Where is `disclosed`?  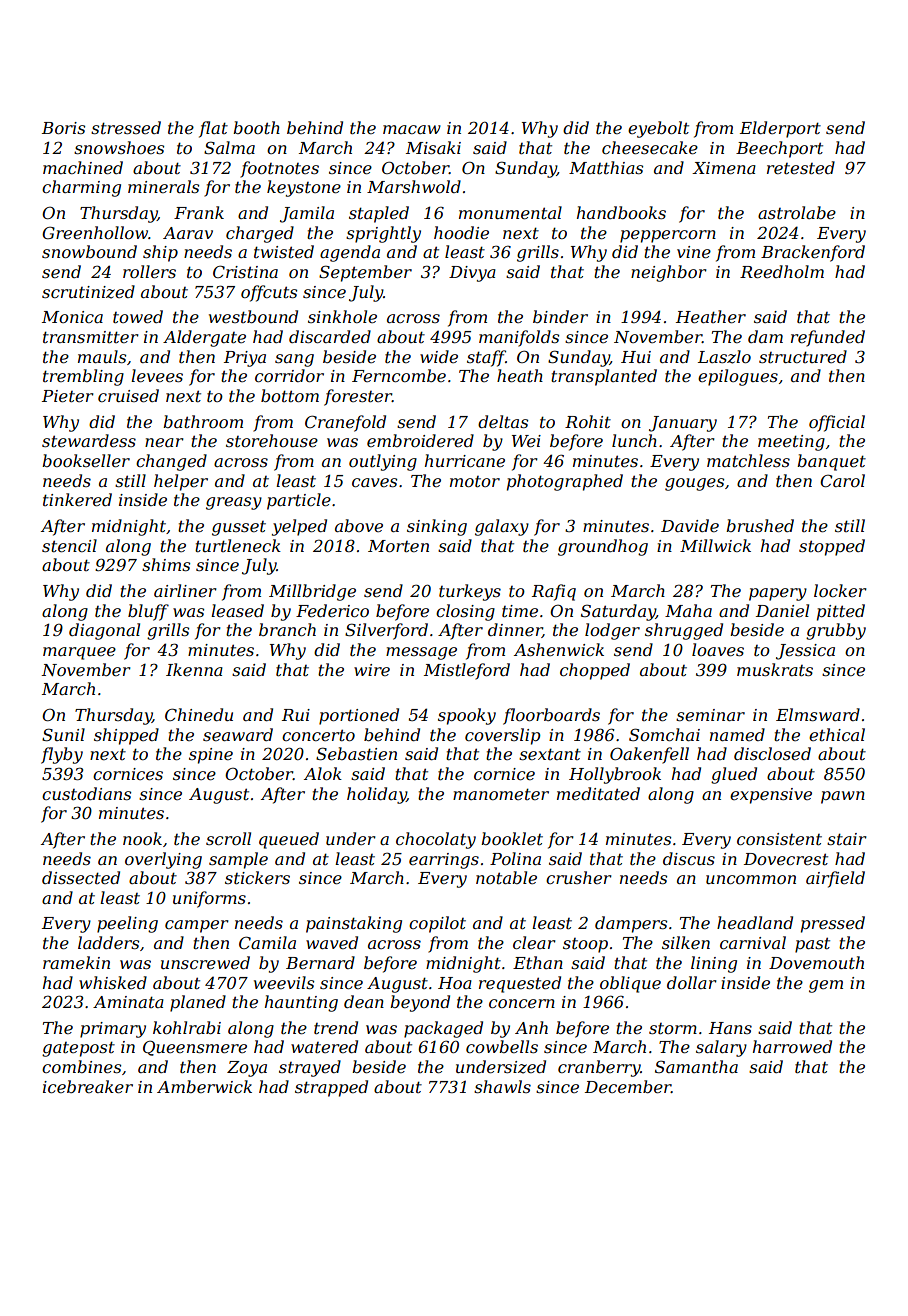
disclosed is located at coordinates (772, 753).
